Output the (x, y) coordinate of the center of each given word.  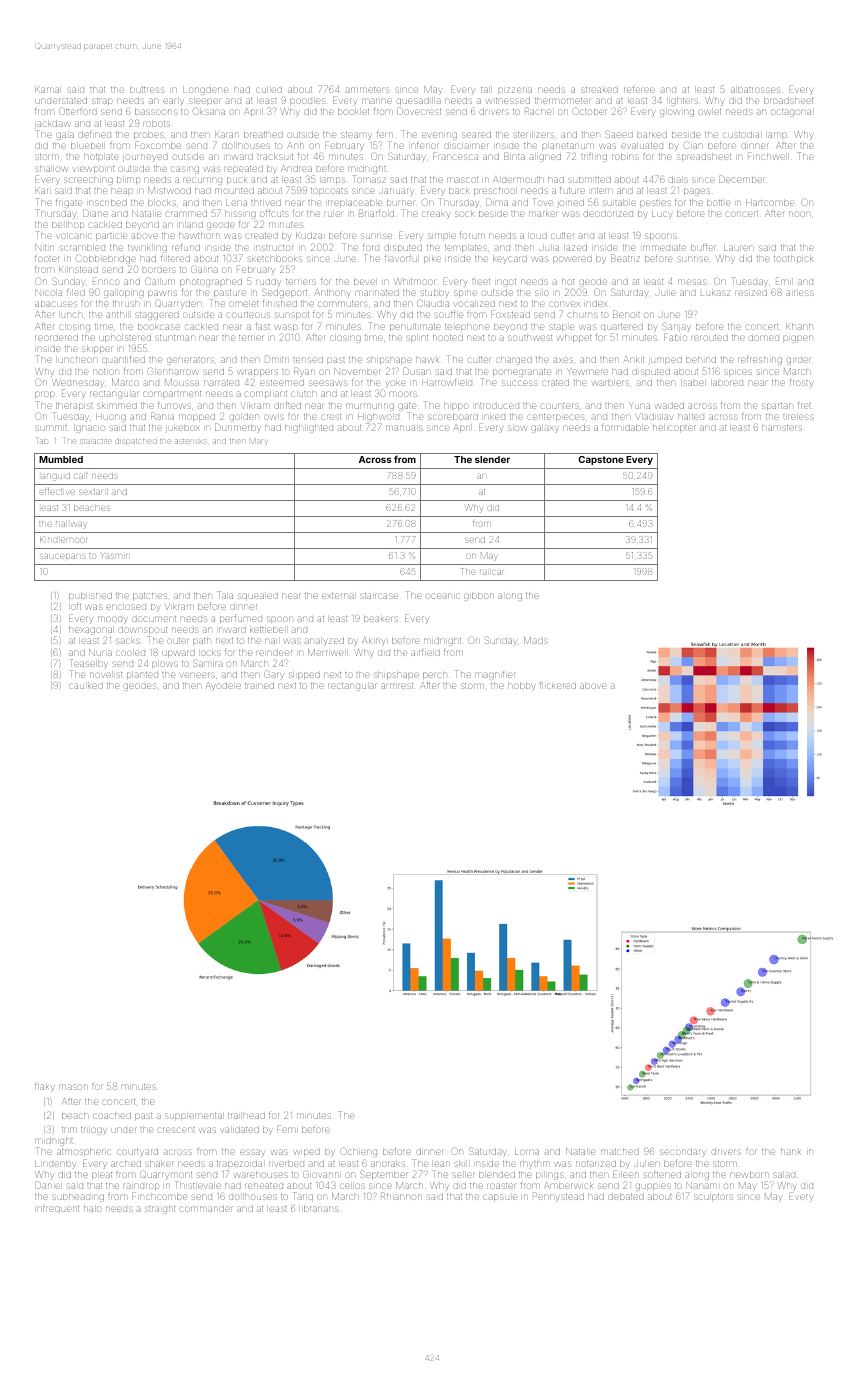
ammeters (367, 90)
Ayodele (223, 686)
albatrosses (755, 90)
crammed (186, 214)
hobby (521, 687)
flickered (558, 686)
